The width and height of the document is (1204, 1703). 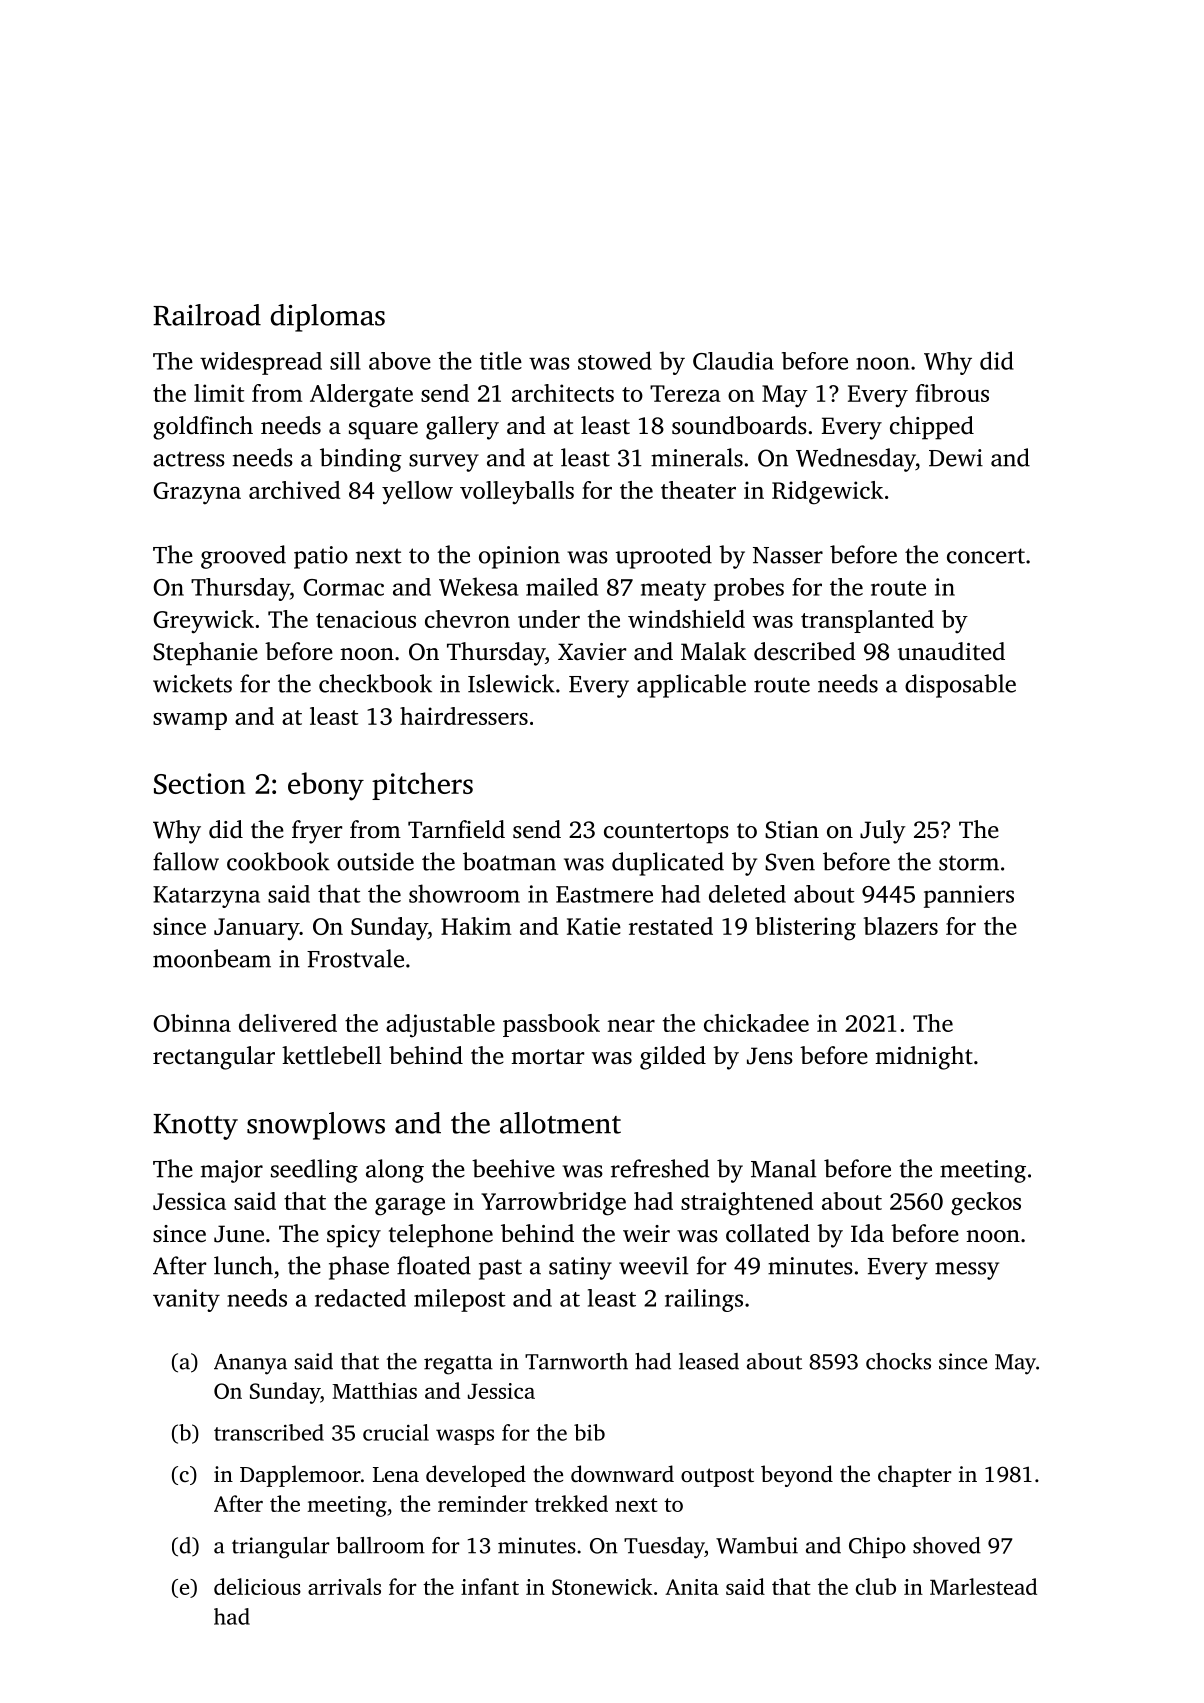 I want to click on crucial, so click(x=396, y=1432).
